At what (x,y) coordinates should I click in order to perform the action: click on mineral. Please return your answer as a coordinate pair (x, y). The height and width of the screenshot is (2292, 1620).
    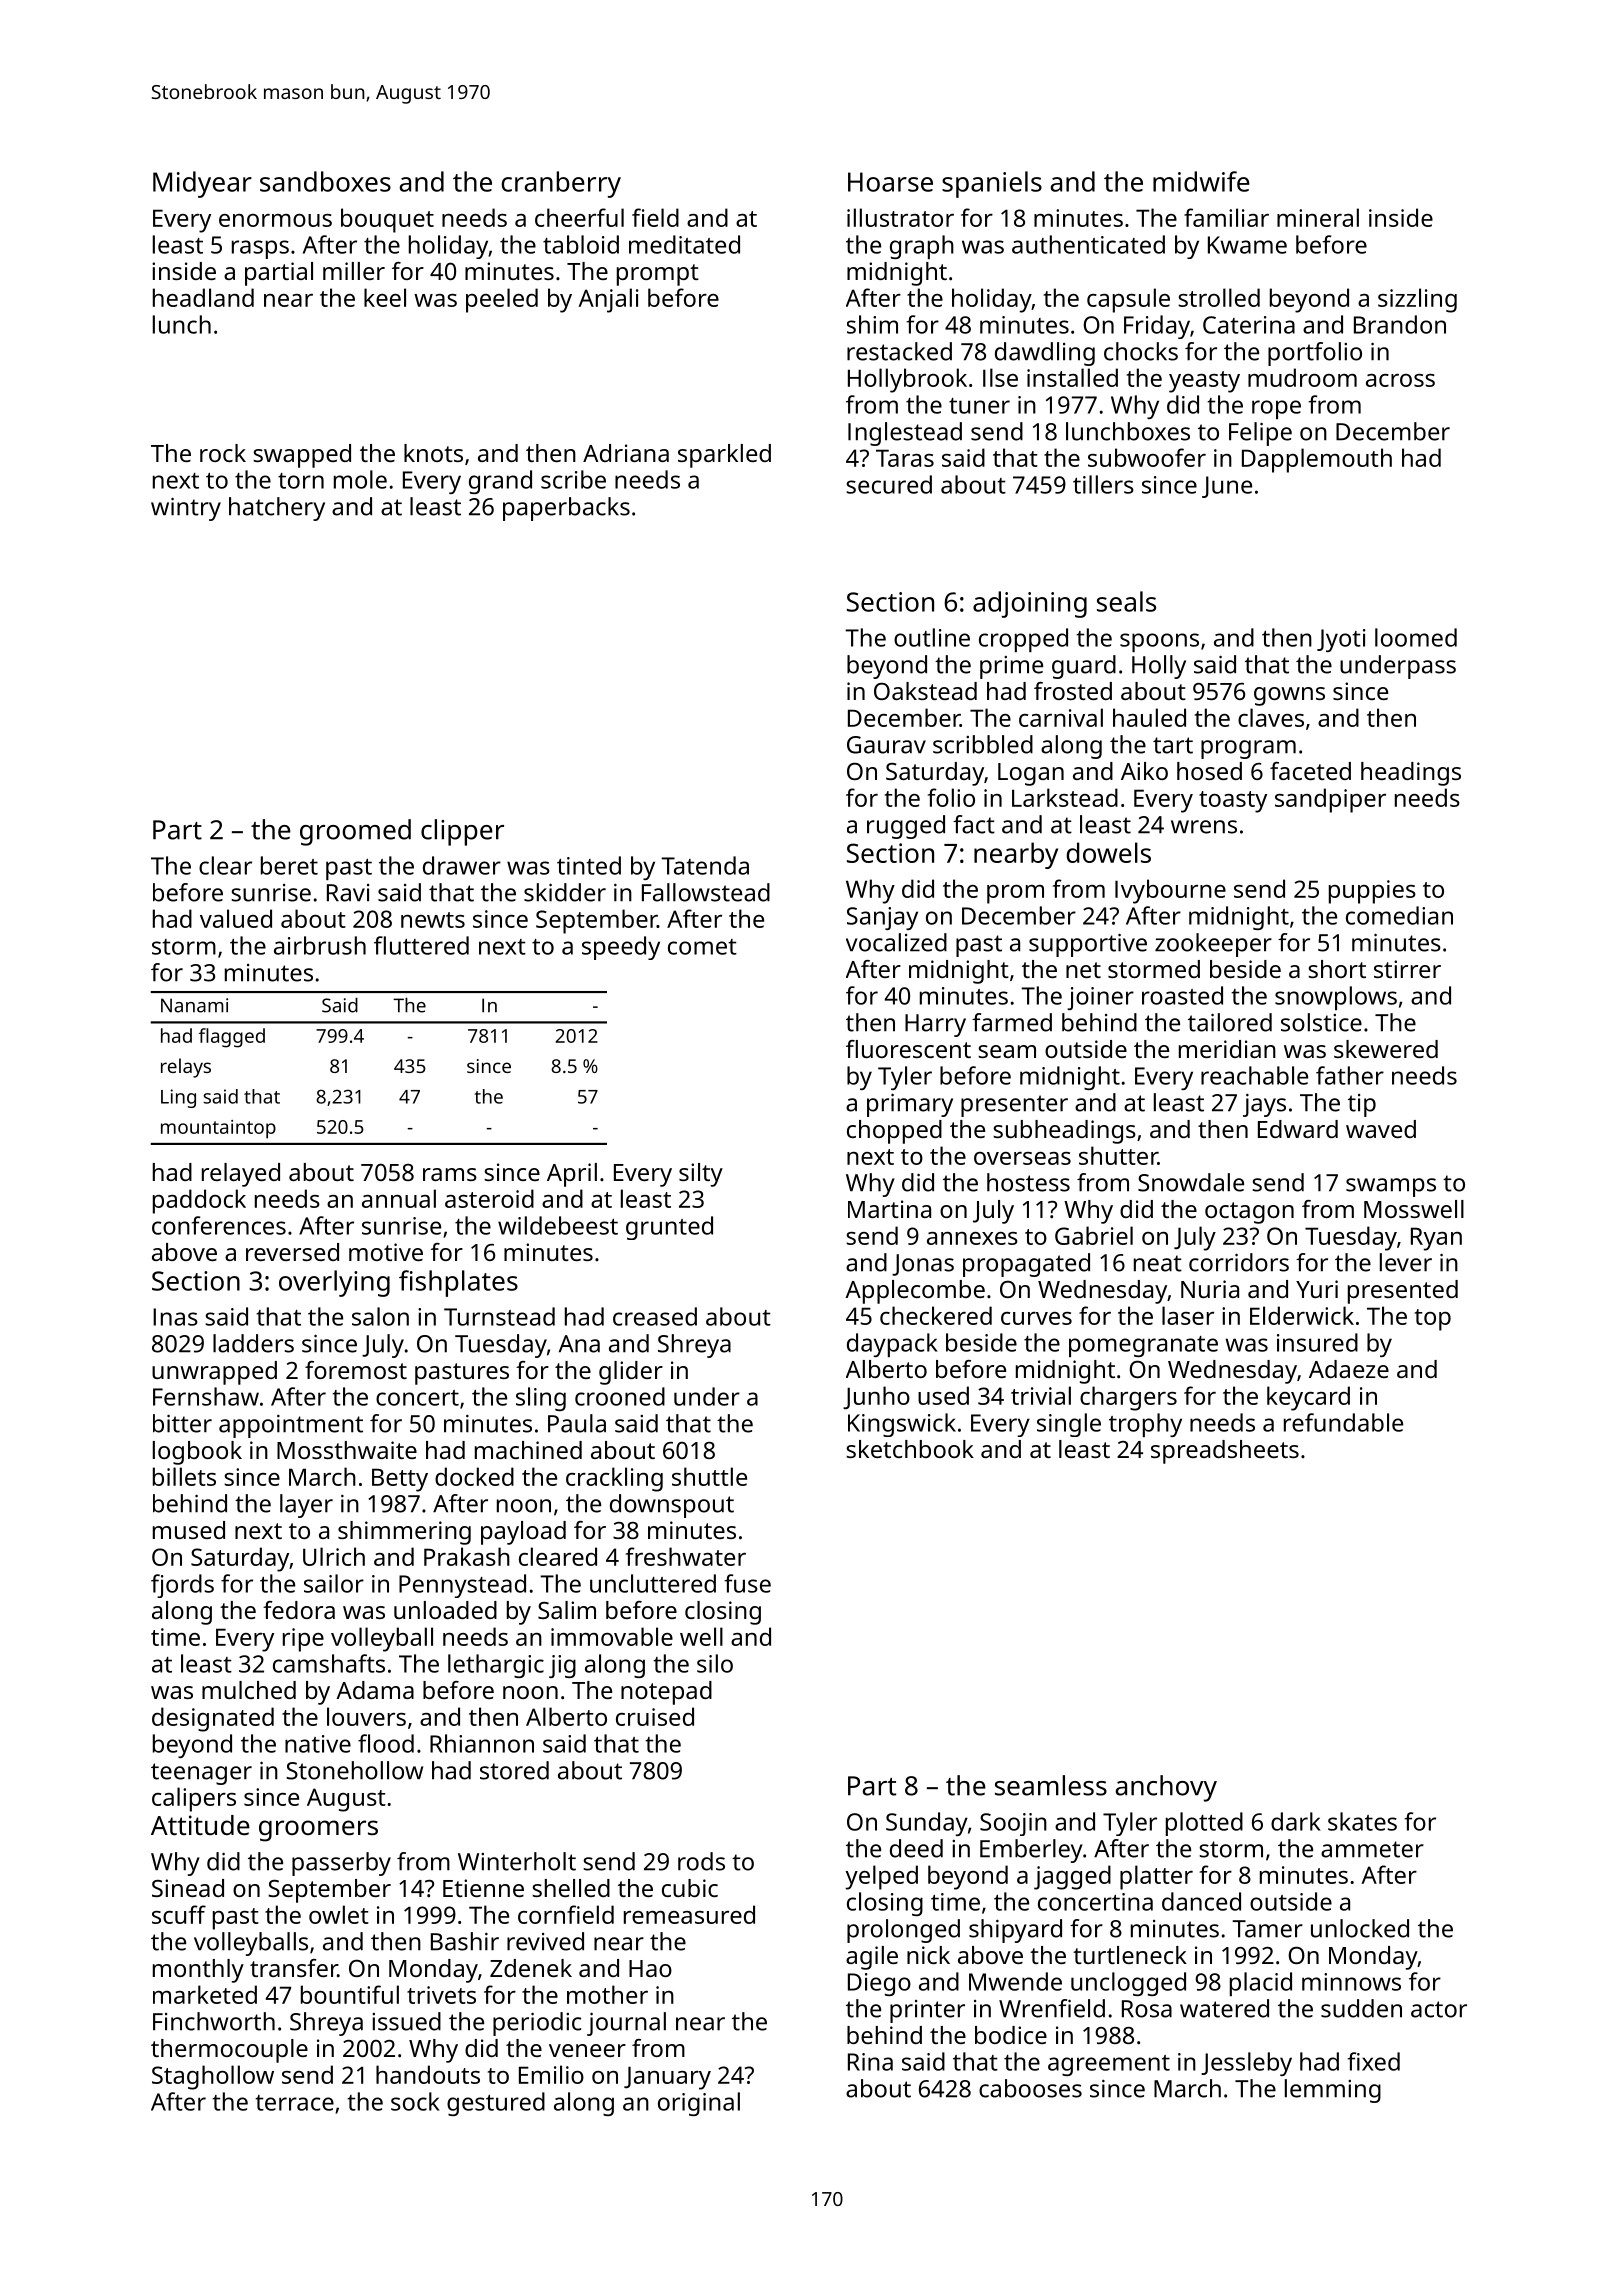
    Looking at the image, I should click on (1318, 217).
